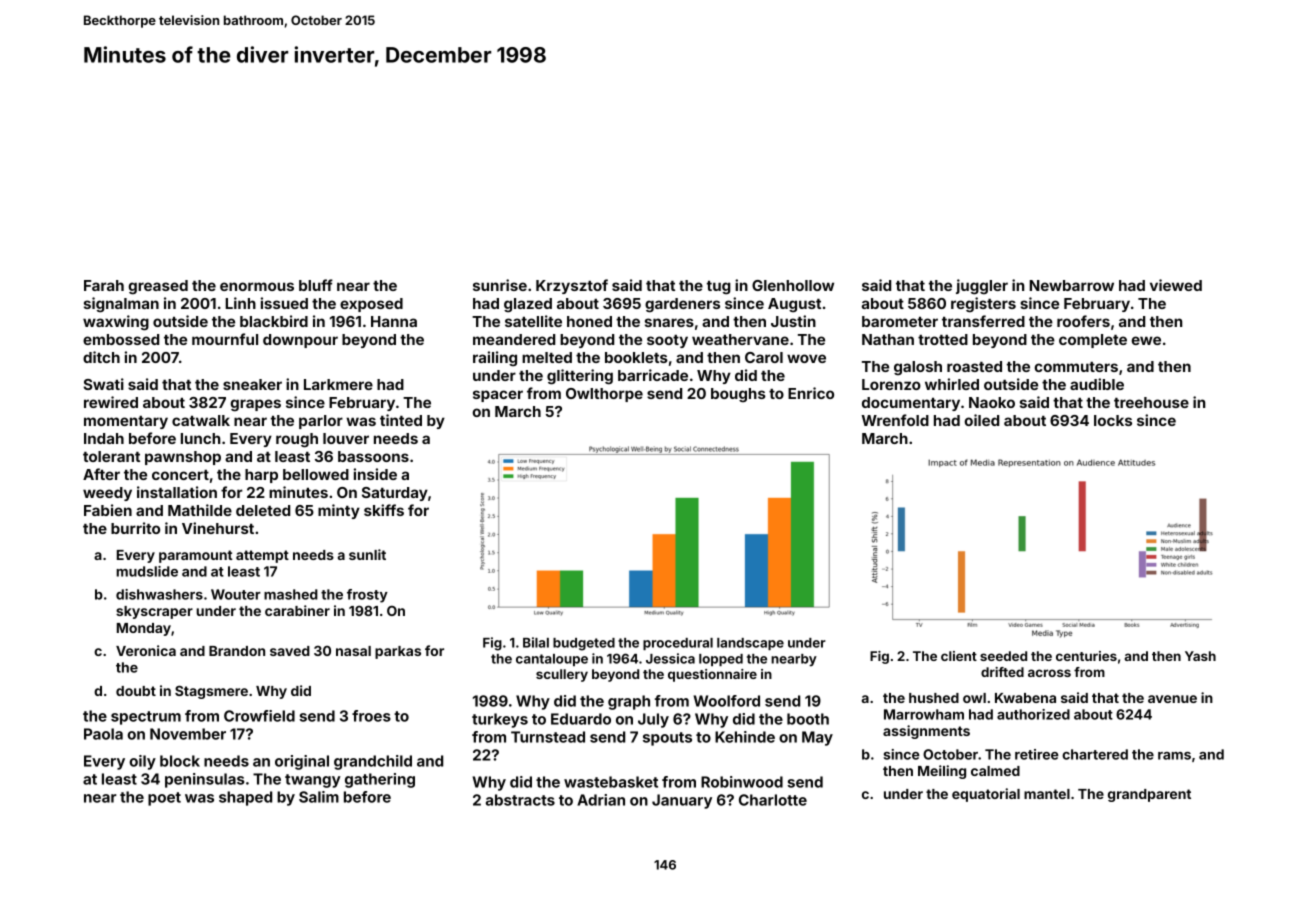 Image resolution: width=1308 pixels, height=924 pixels. I want to click on centuries, so click(1086, 656).
